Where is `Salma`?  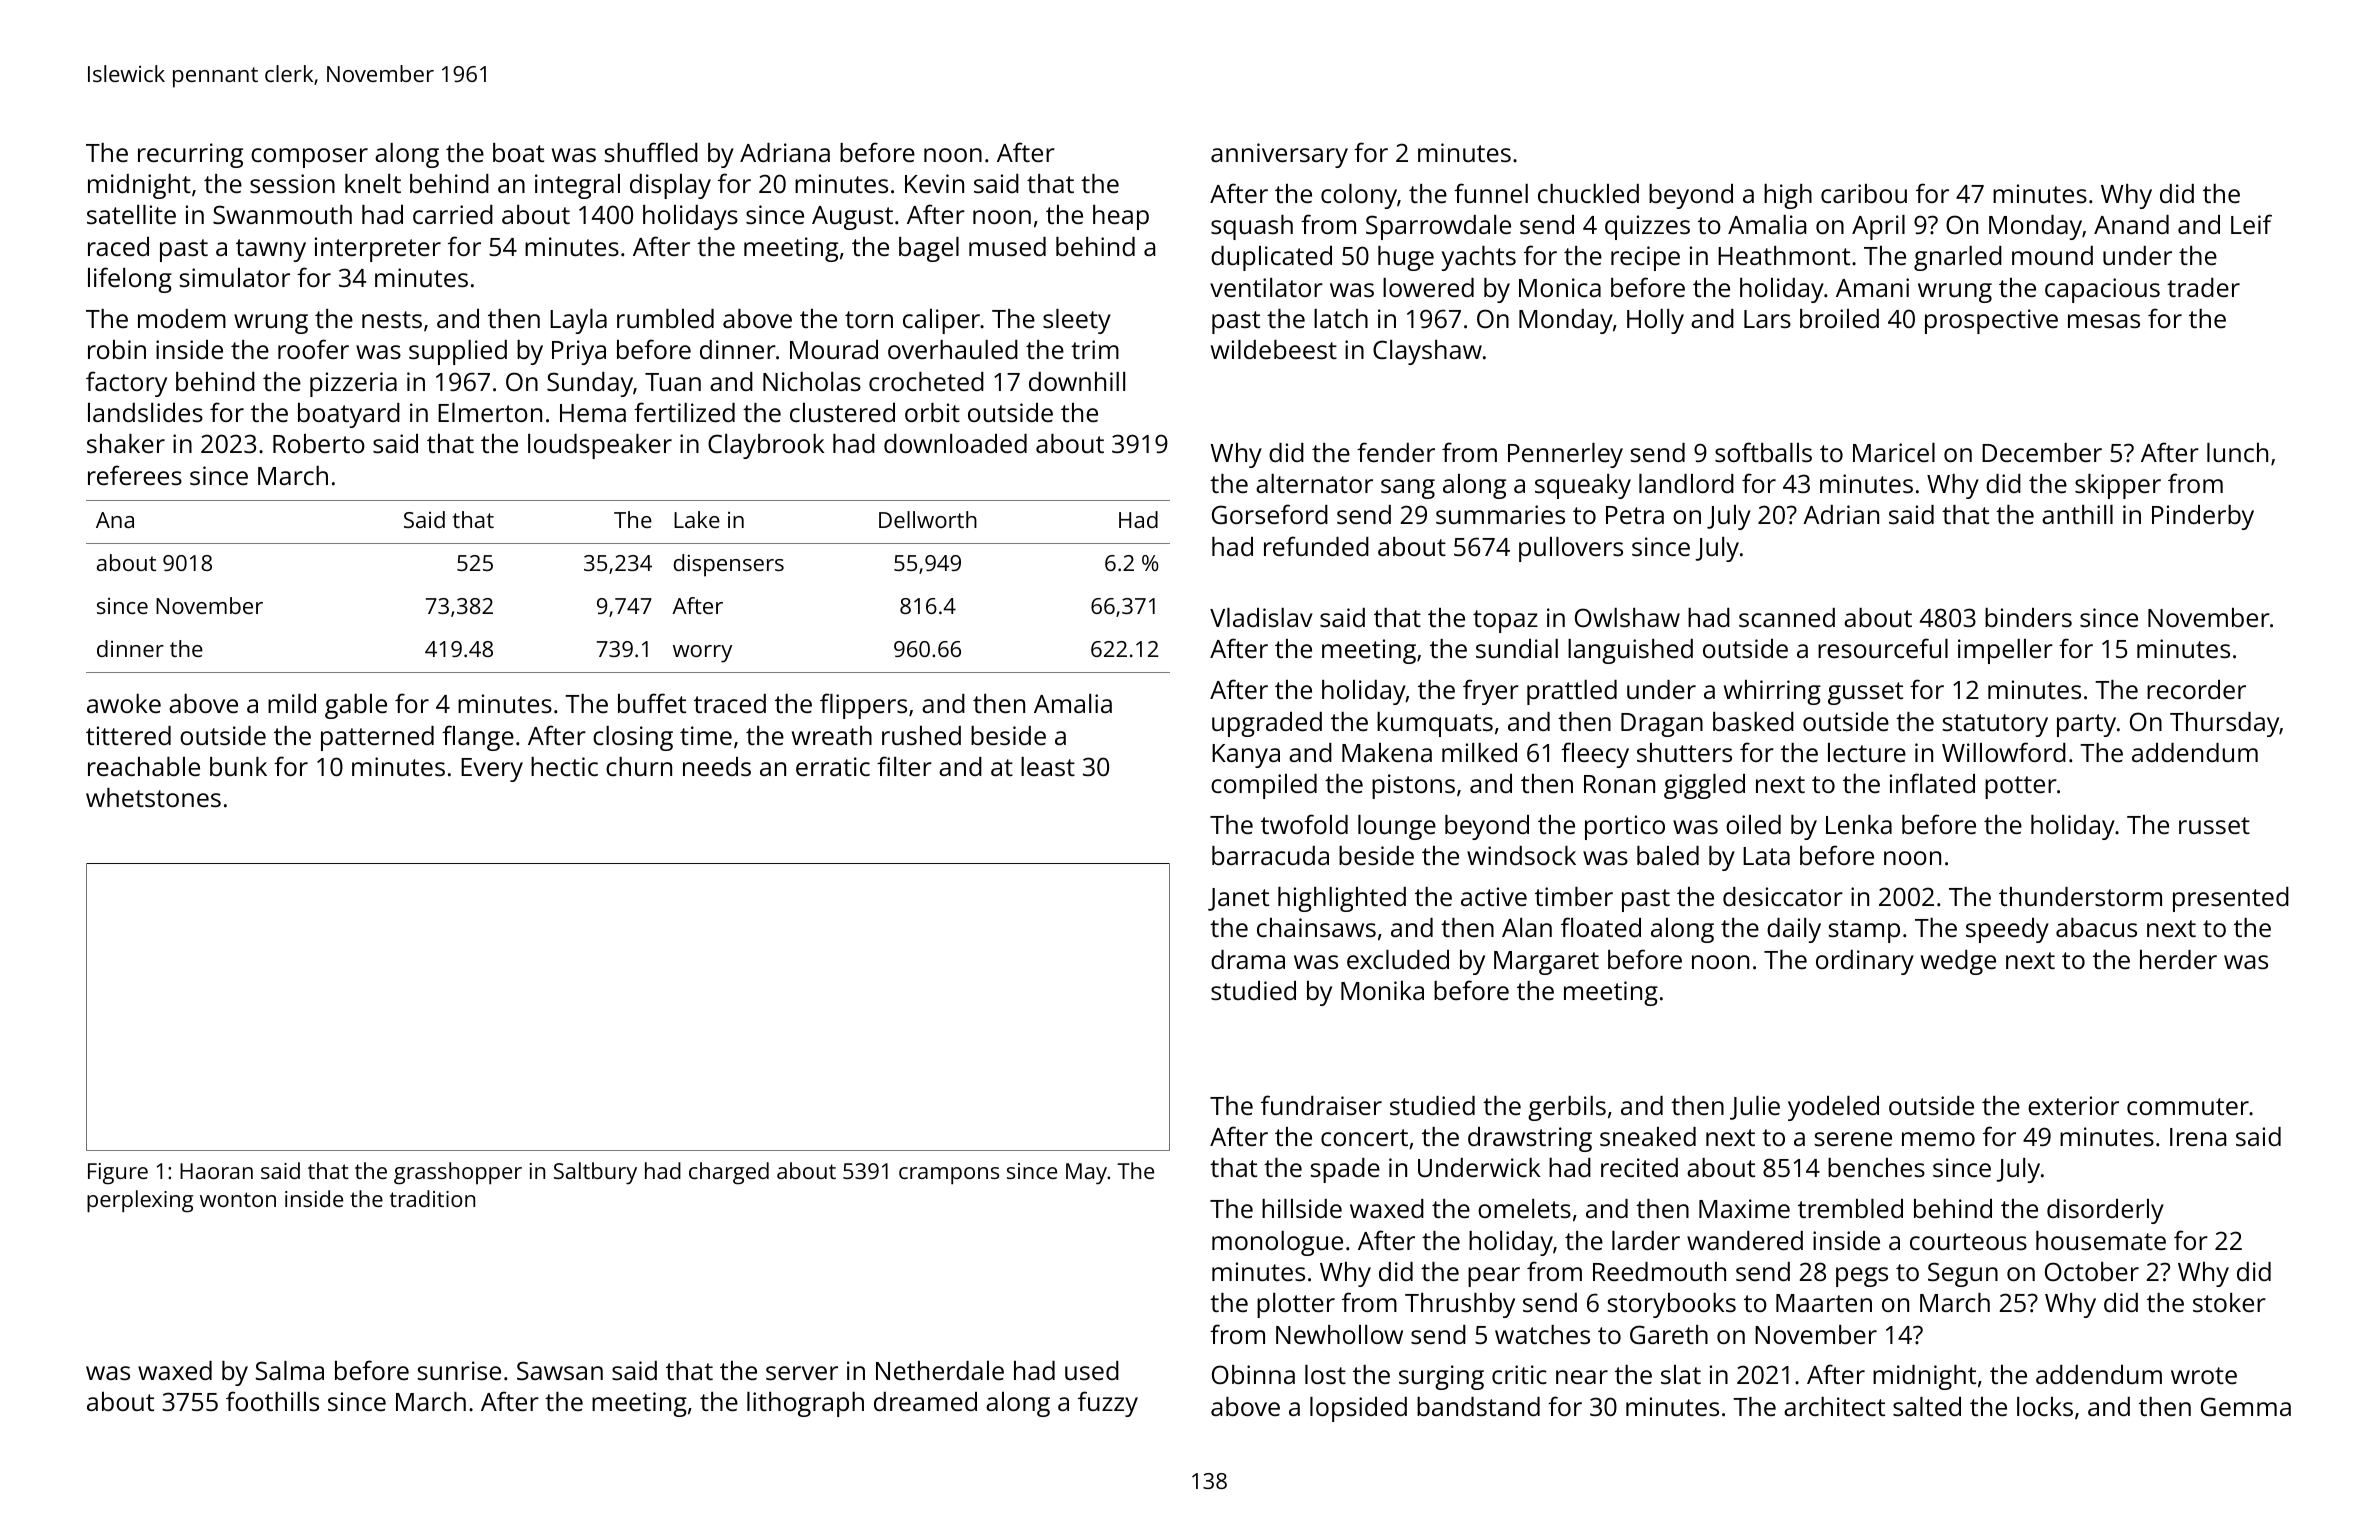
Salma is located at coordinates (290, 1370).
